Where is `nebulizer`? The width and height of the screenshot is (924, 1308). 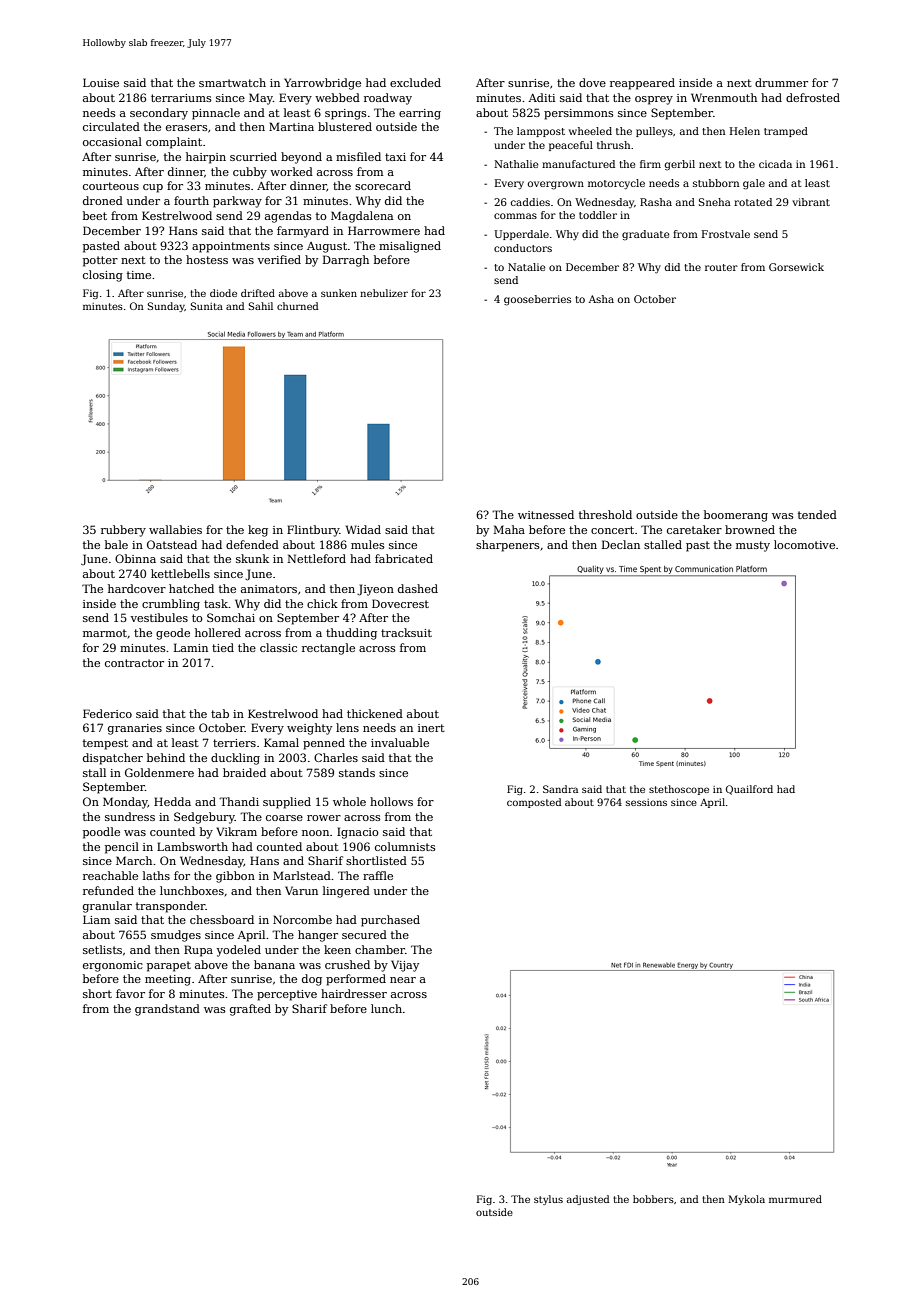
nebulizer is located at coordinates (384, 293).
